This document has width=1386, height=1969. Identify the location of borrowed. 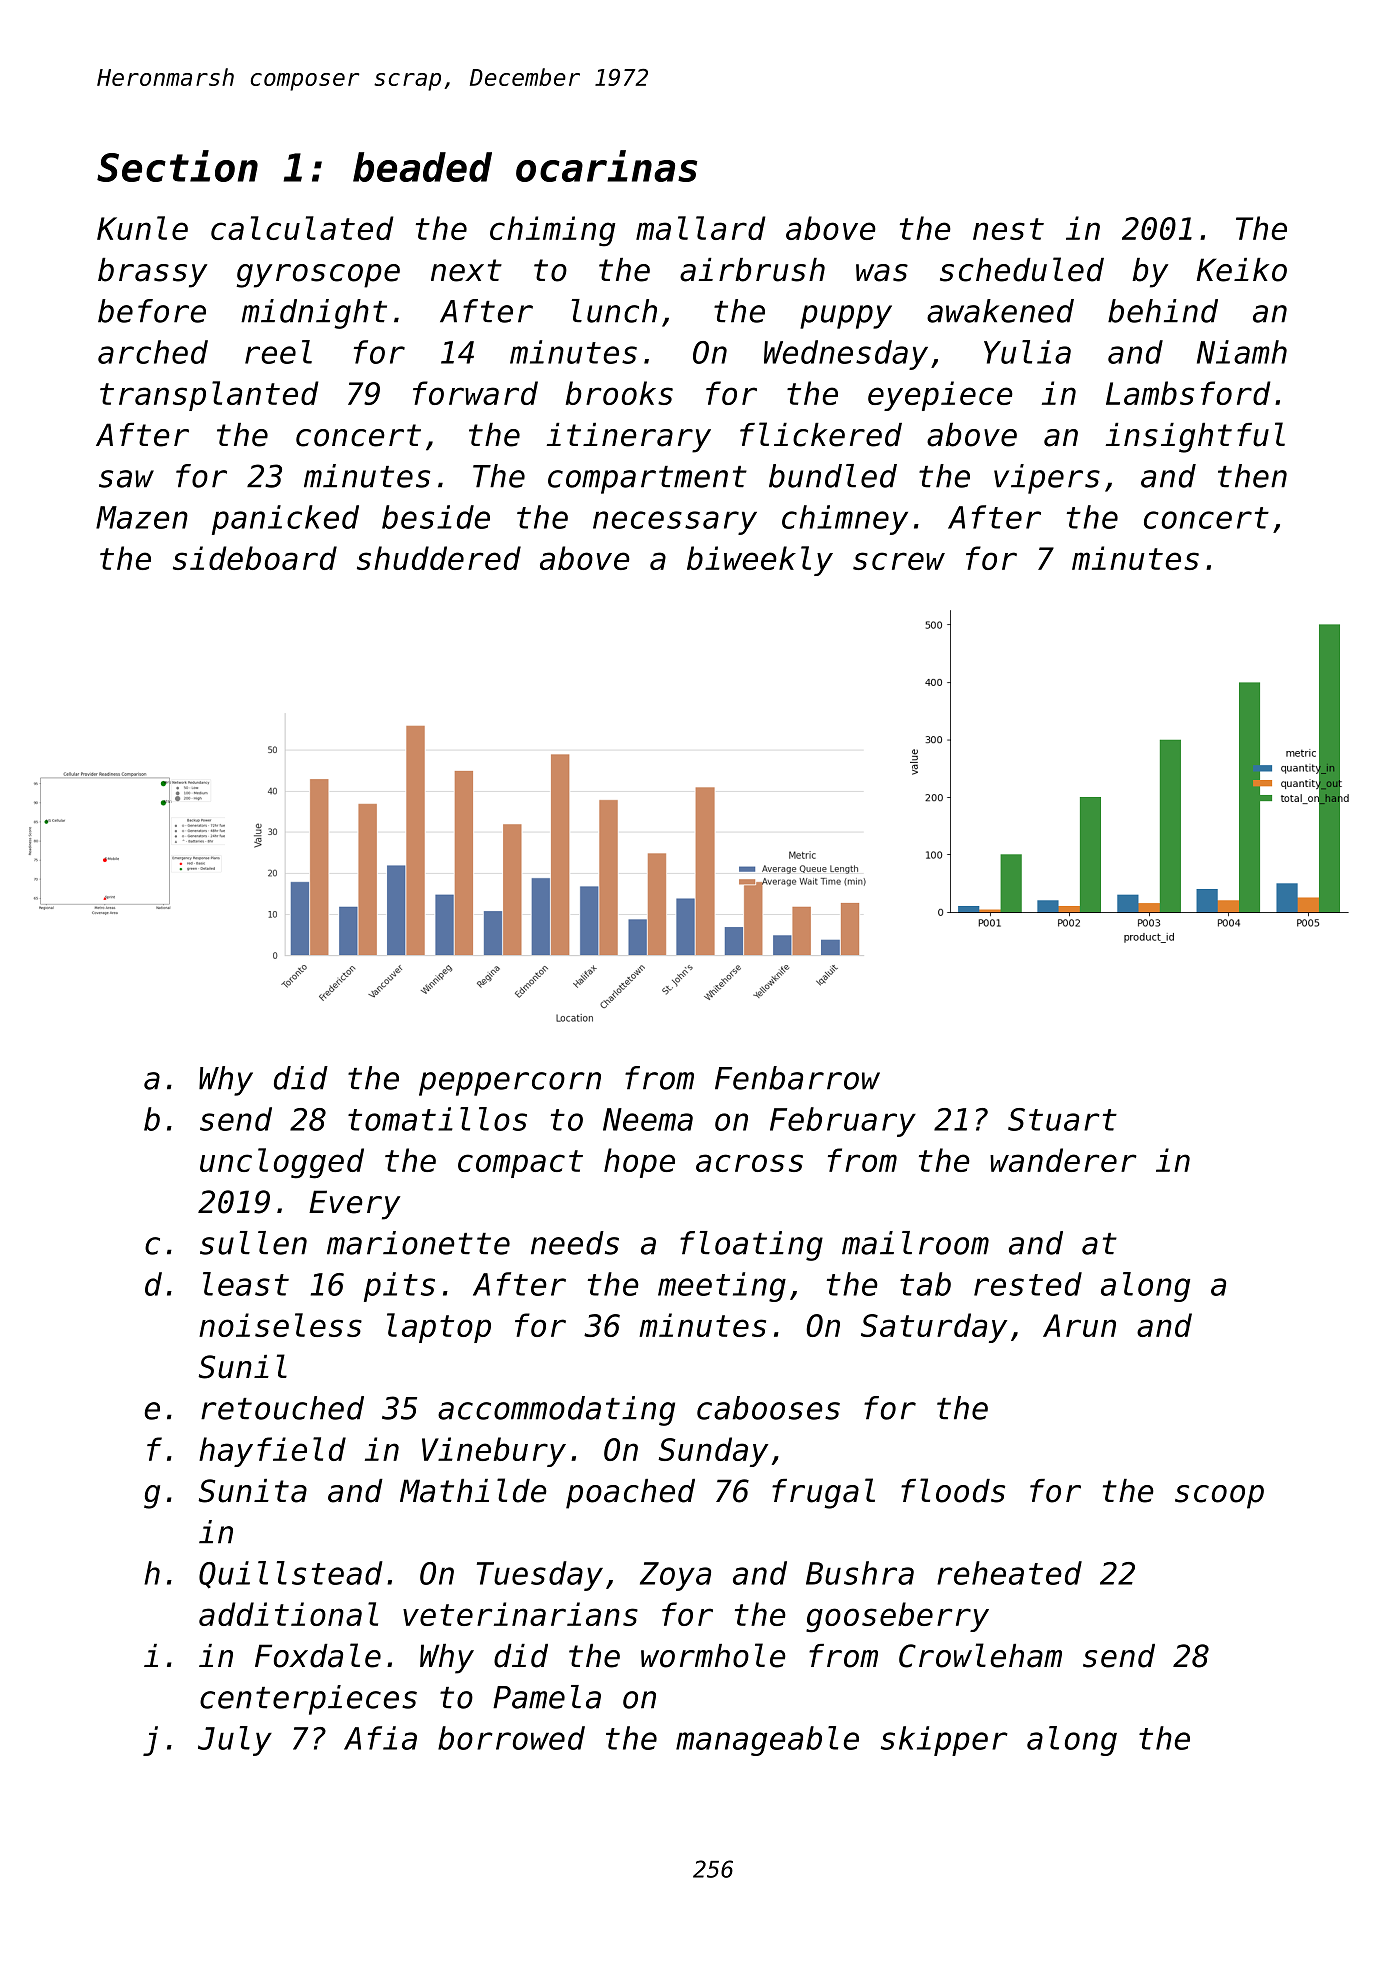
(511, 1738).
